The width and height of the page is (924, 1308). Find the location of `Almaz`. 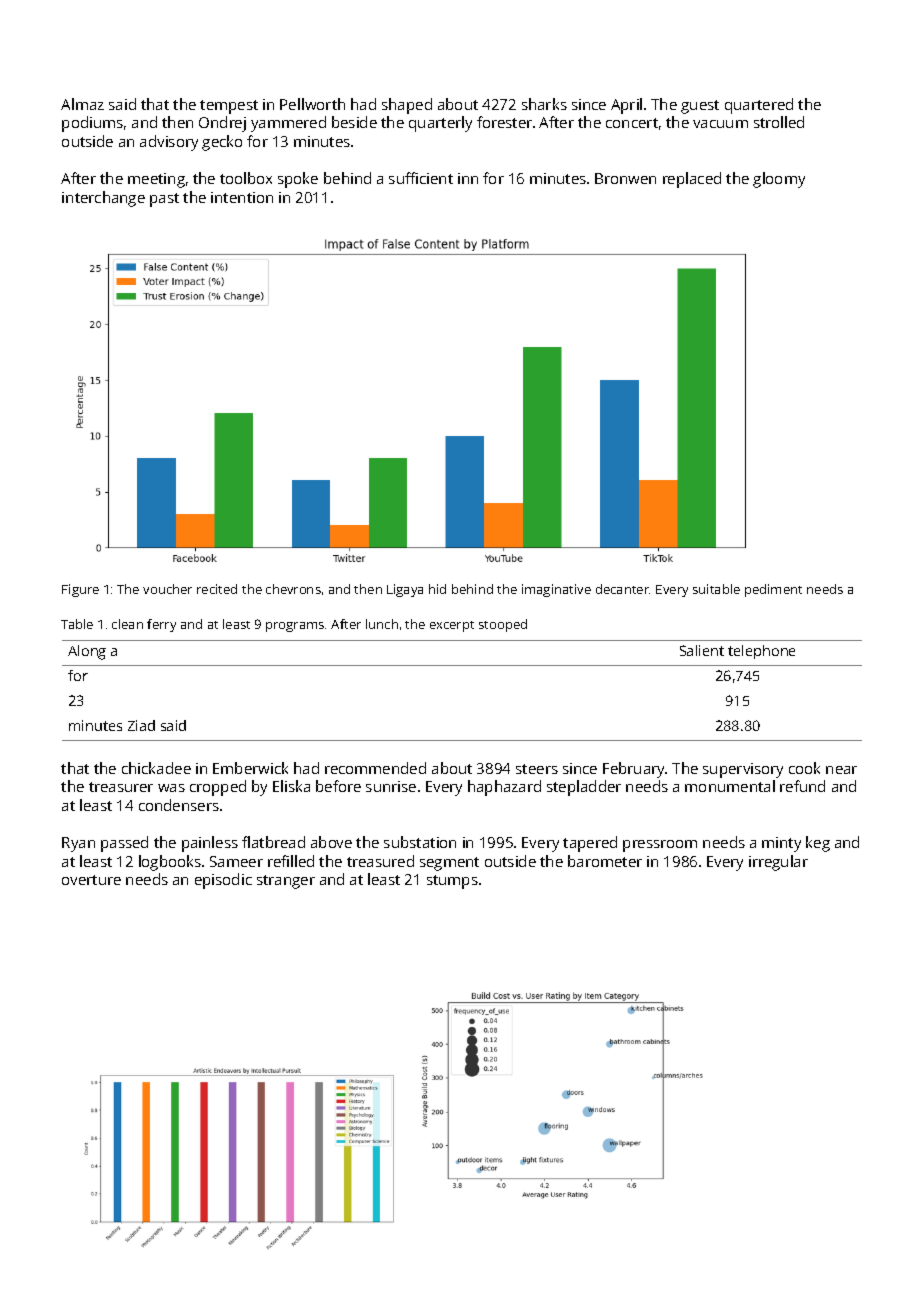

Almaz is located at coordinates (82, 104).
